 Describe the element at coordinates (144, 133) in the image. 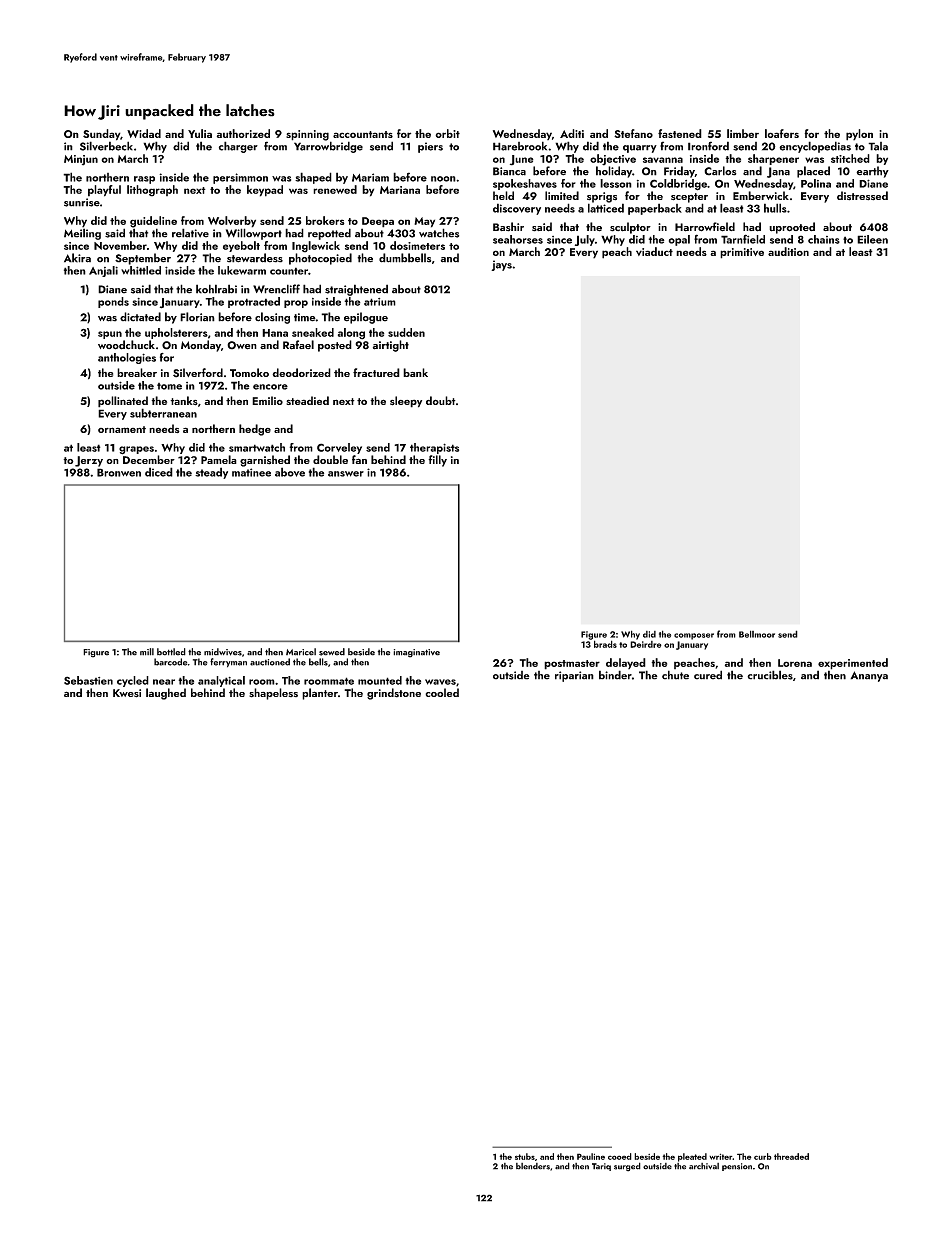

I see `Widad` at that location.
